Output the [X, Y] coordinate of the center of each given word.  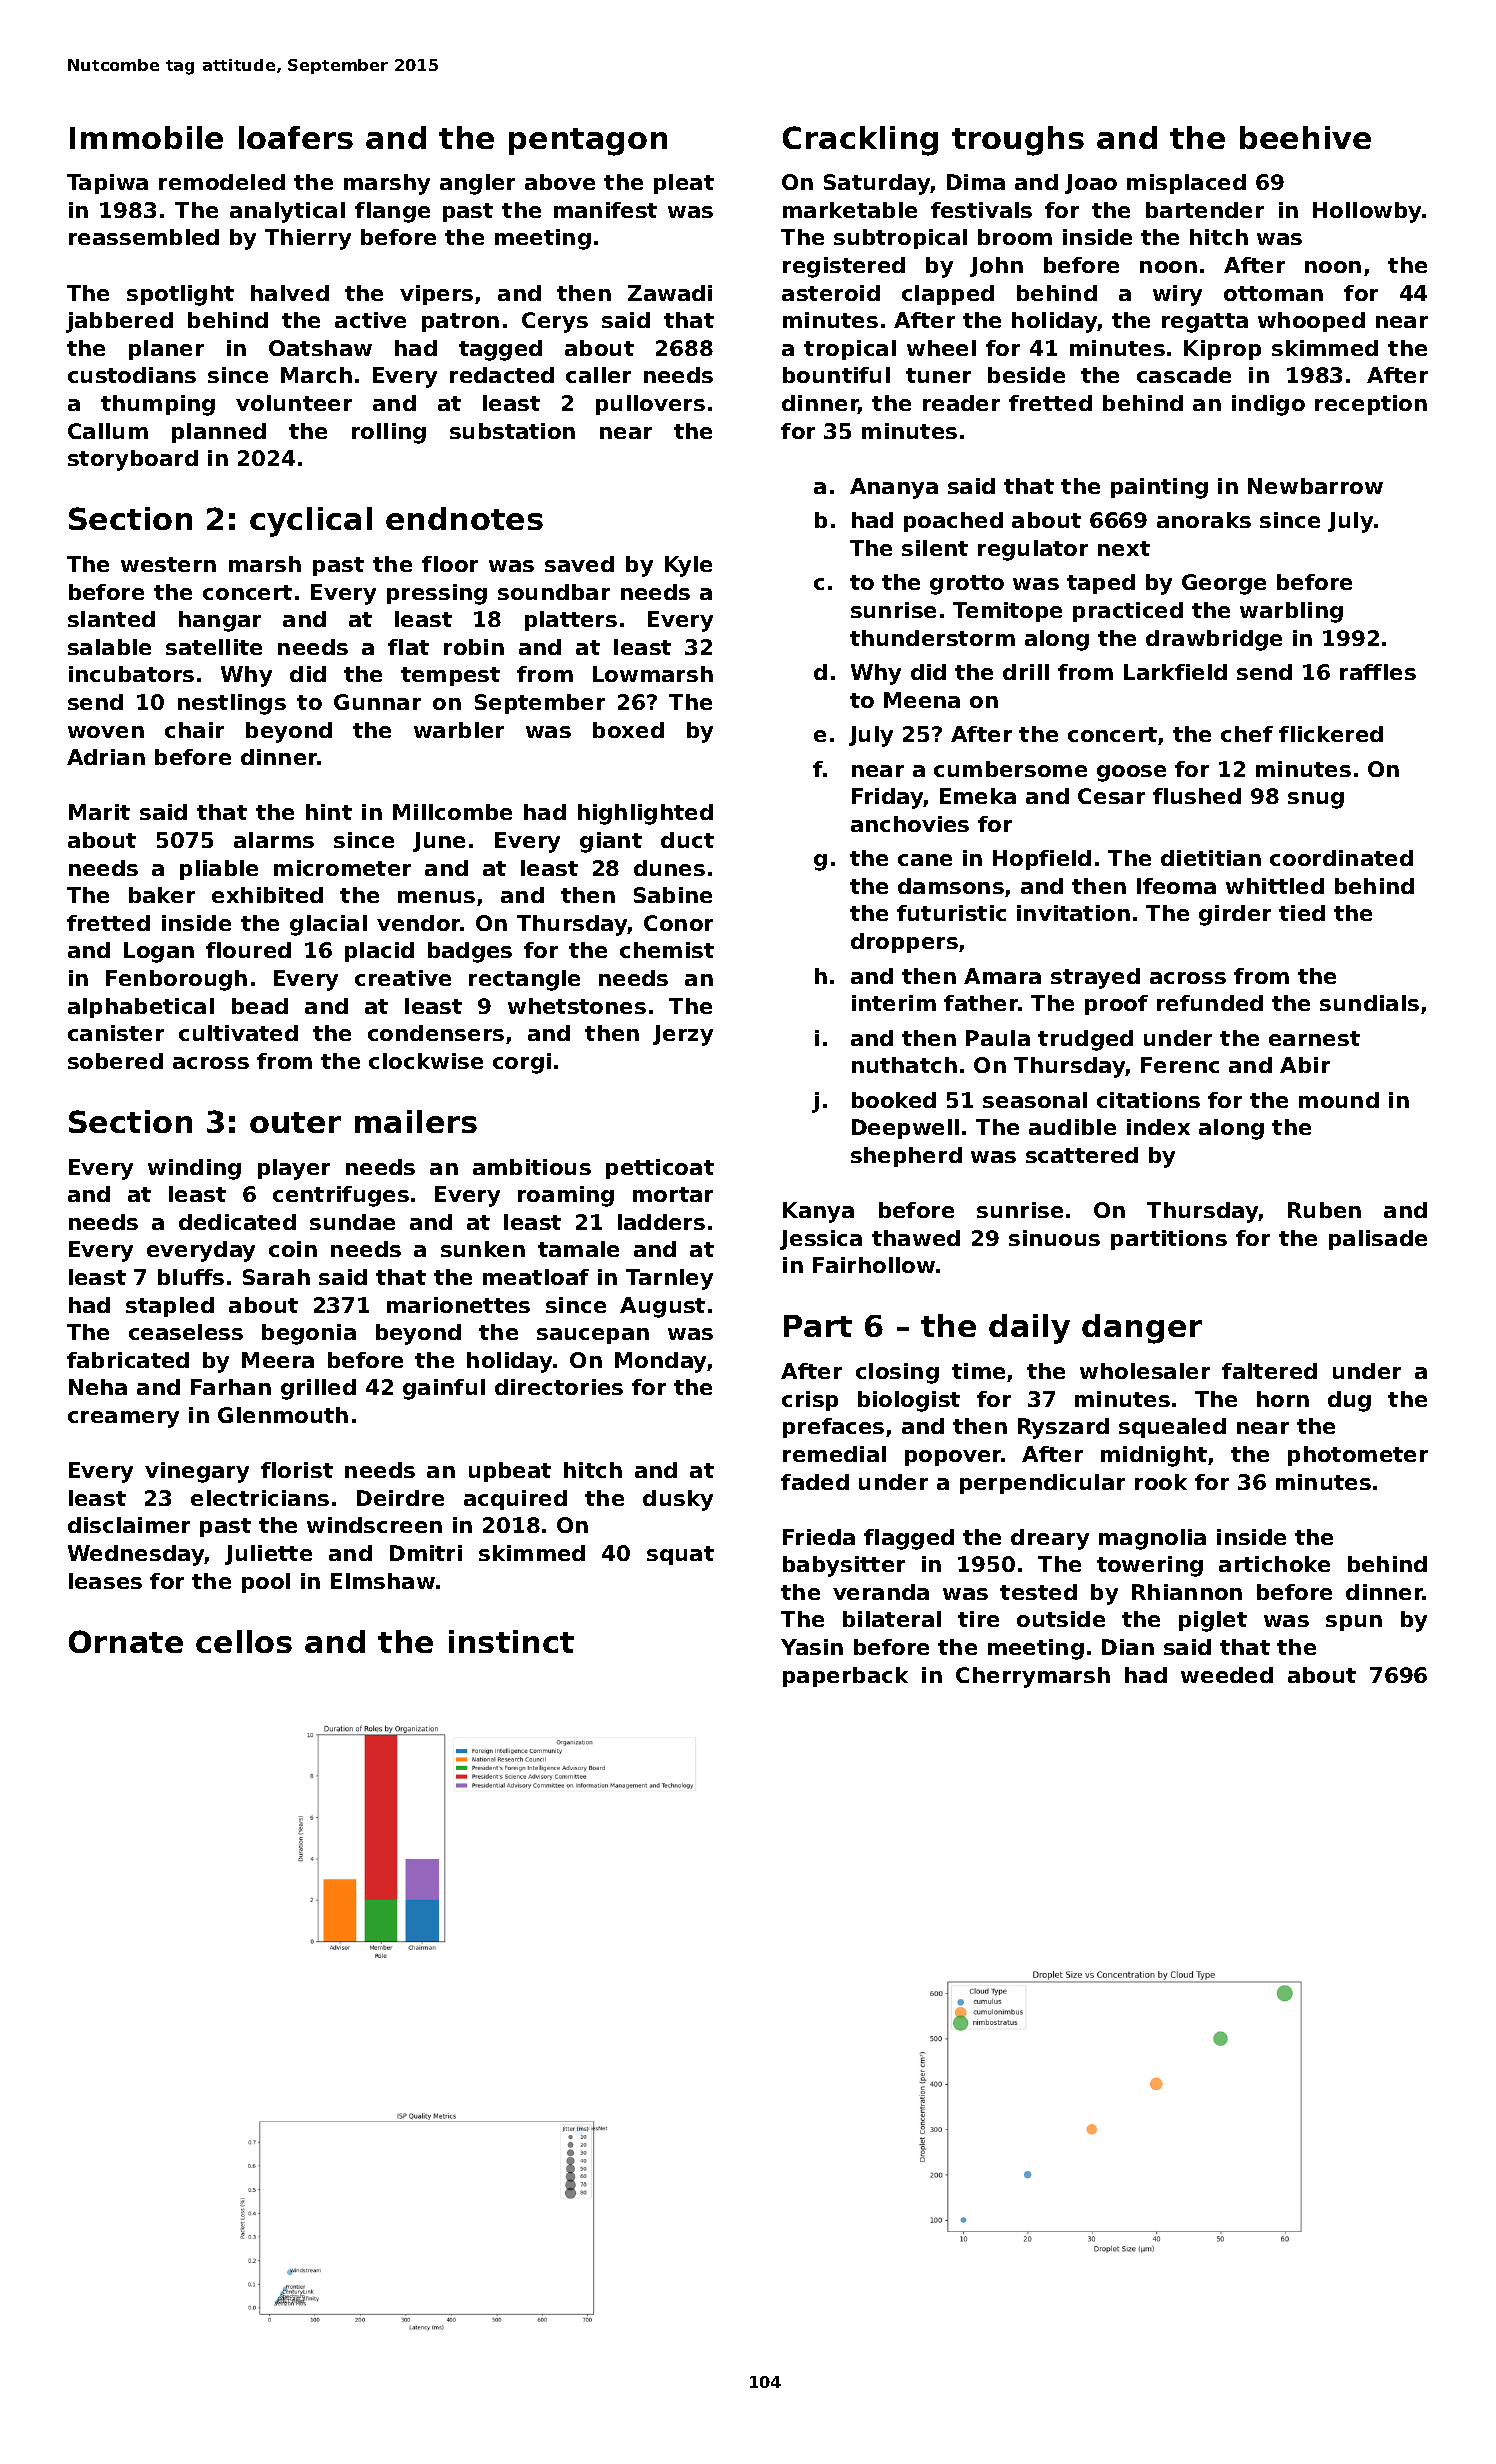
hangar [220, 621]
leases [105, 1581]
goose [1131, 773]
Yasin [812, 1647]
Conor [678, 923]
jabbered [119, 322]
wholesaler [1145, 1371]
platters [571, 621]
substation [512, 431]
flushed [1197, 796]
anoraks [1204, 520]
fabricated [128, 1360]
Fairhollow [874, 1265]
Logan [159, 952]
